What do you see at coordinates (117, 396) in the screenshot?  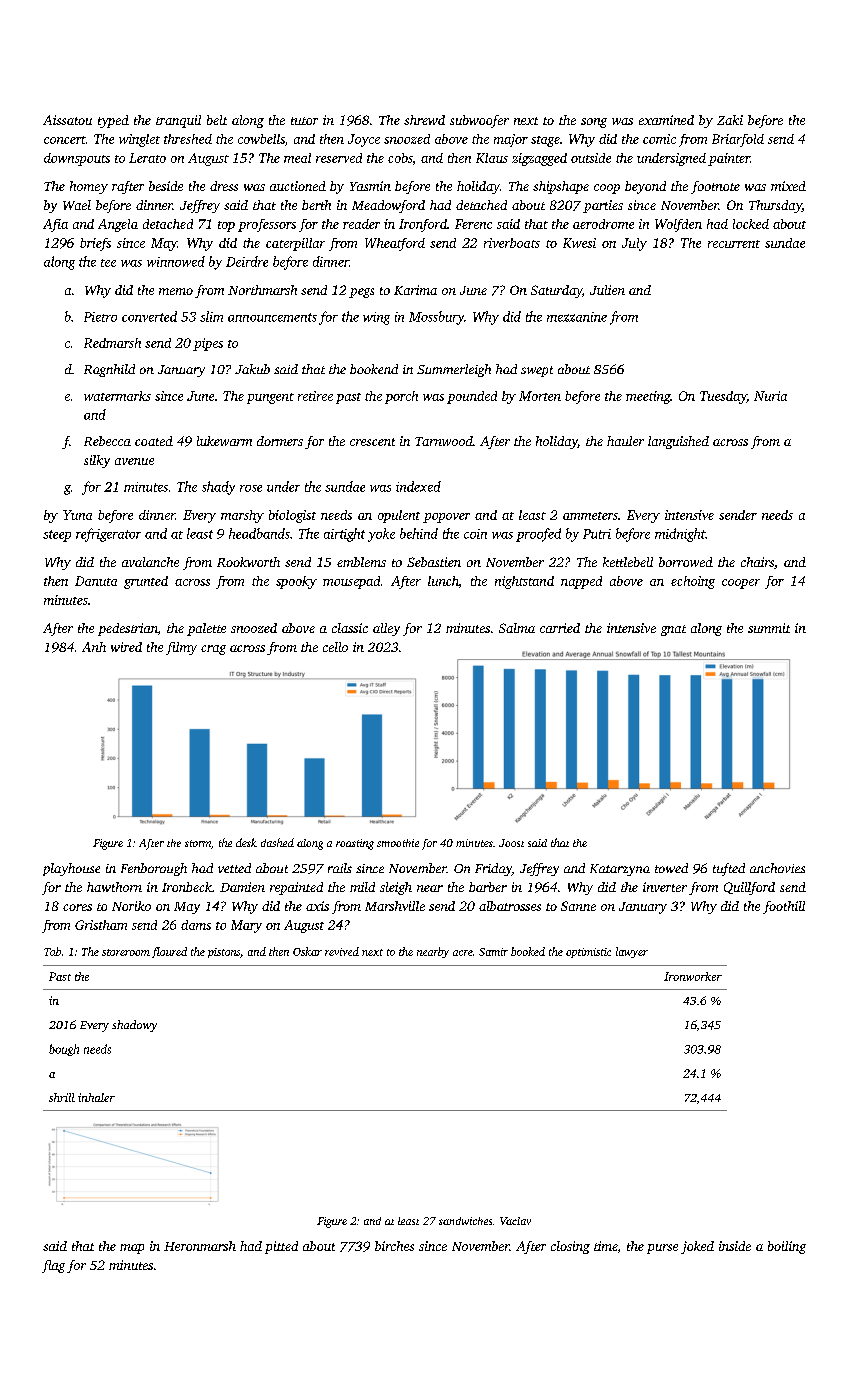 I see `watermarks` at bounding box center [117, 396].
